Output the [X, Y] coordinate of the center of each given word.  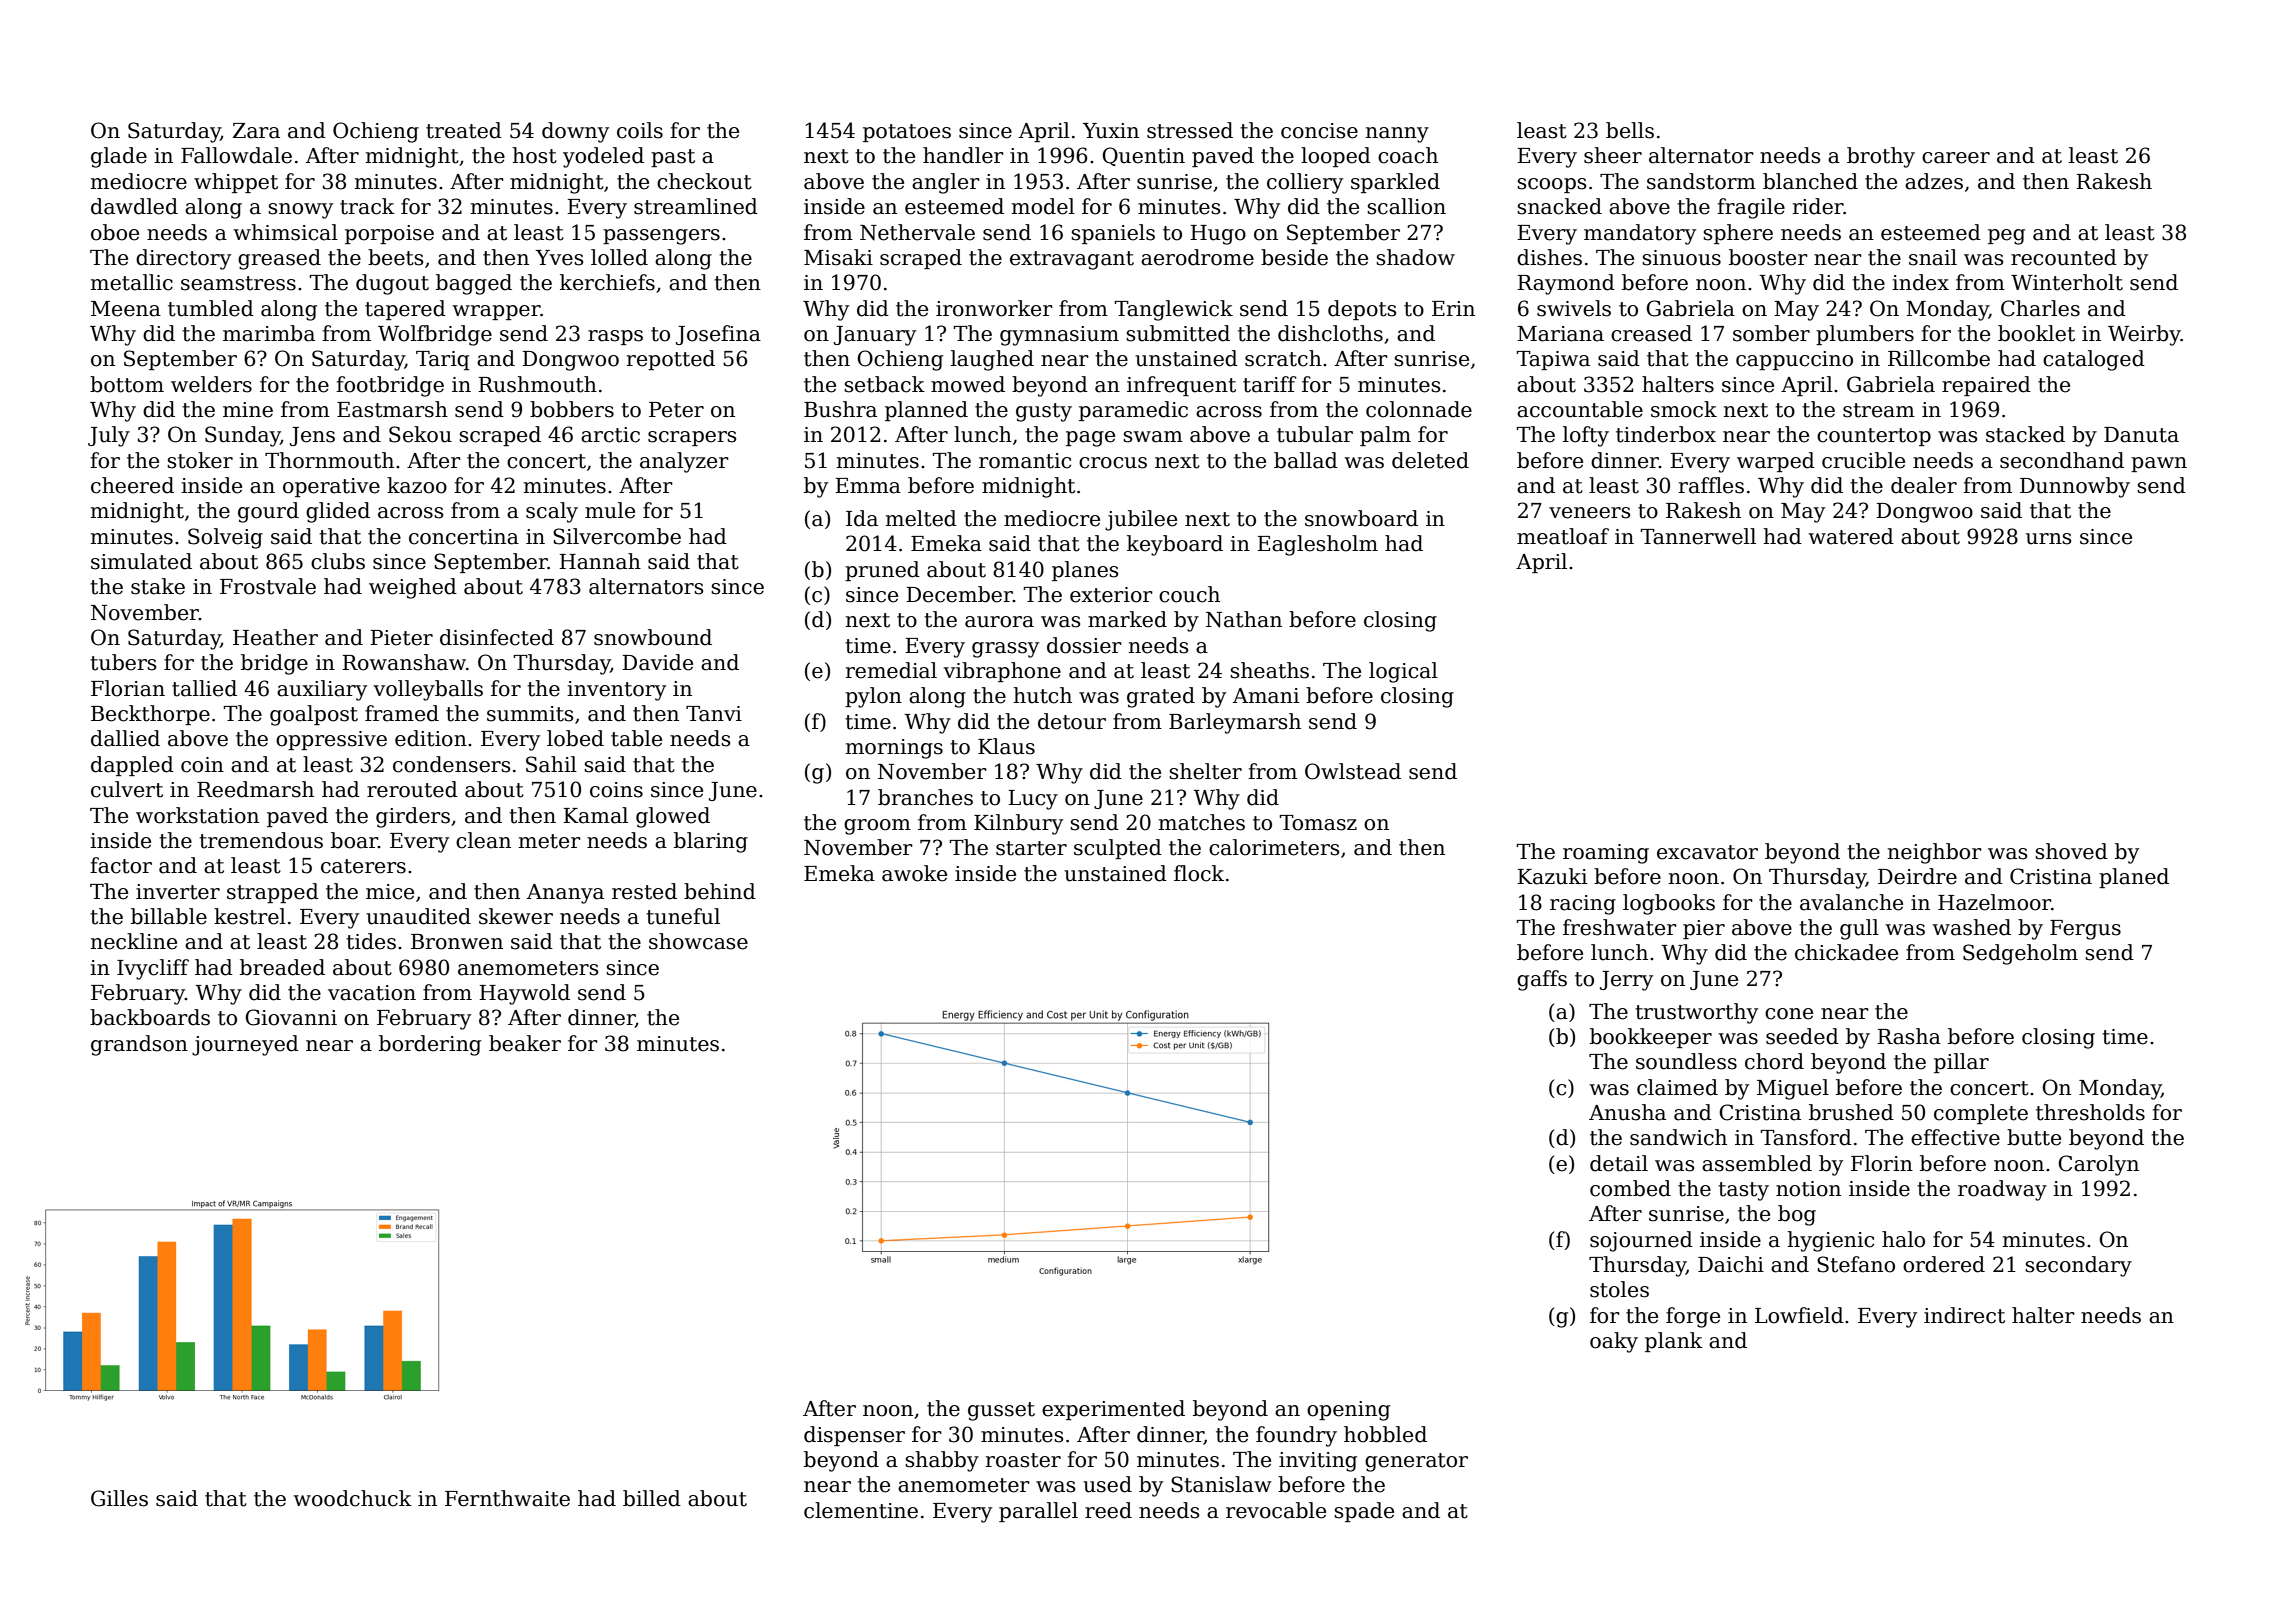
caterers [363, 866]
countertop [1874, 437]
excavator [1707, 852]
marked [1127, 619]
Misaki [838, 257]
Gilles [119, 1498]
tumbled [211, 308]
